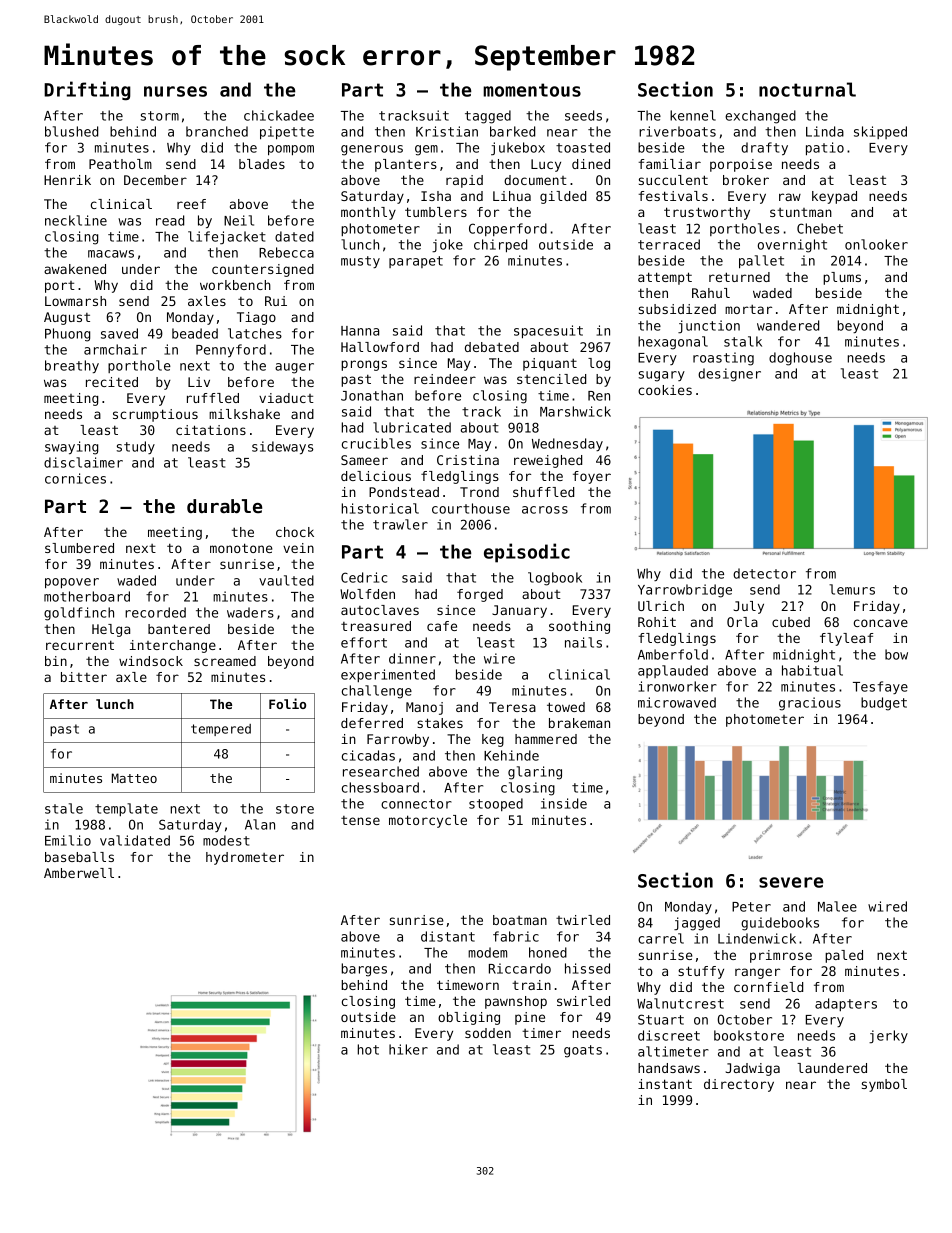  I want to click on spacesuit, so click(548, 332).
